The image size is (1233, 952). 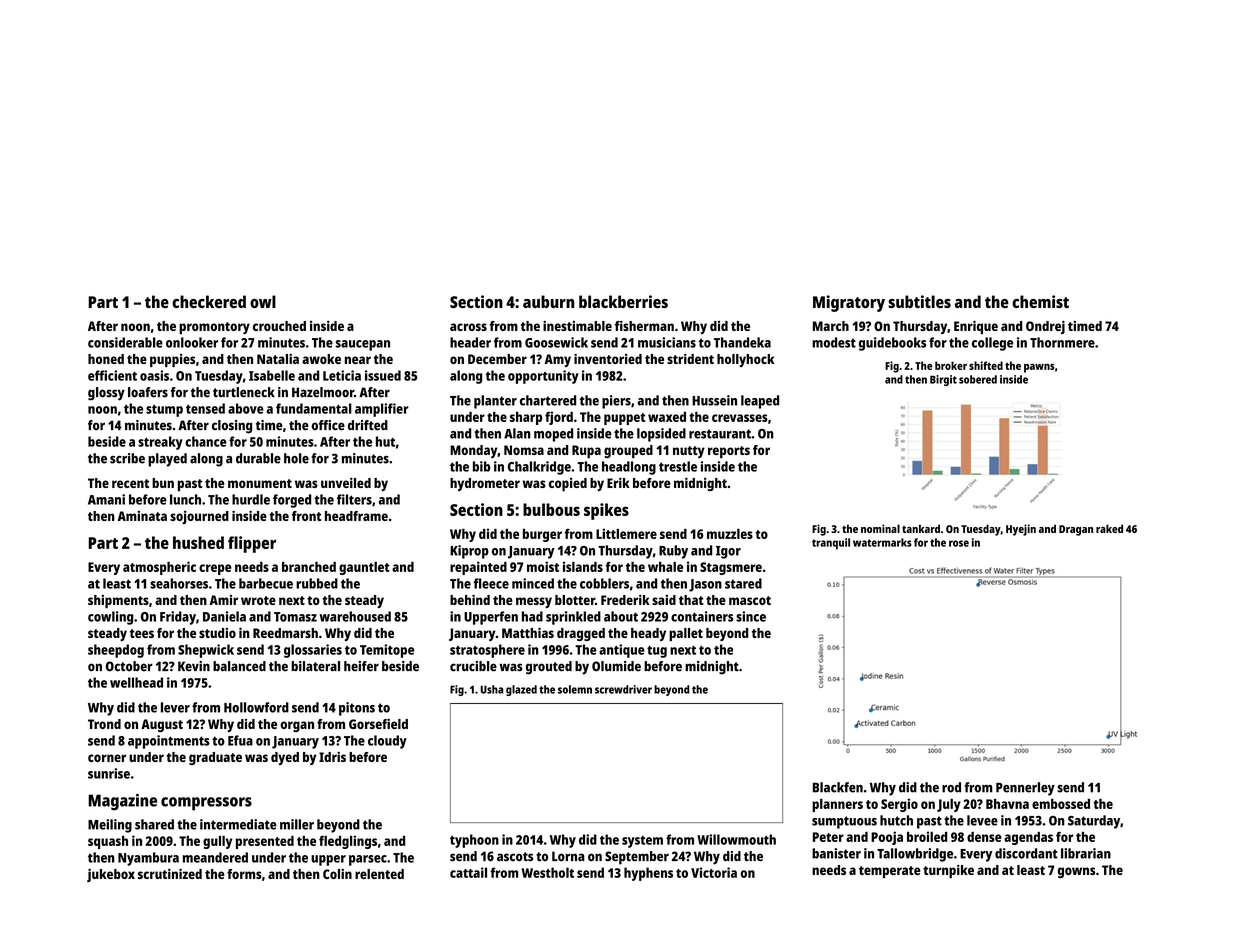 I want to click on Thornmere, so click(x=1062, y=342).
